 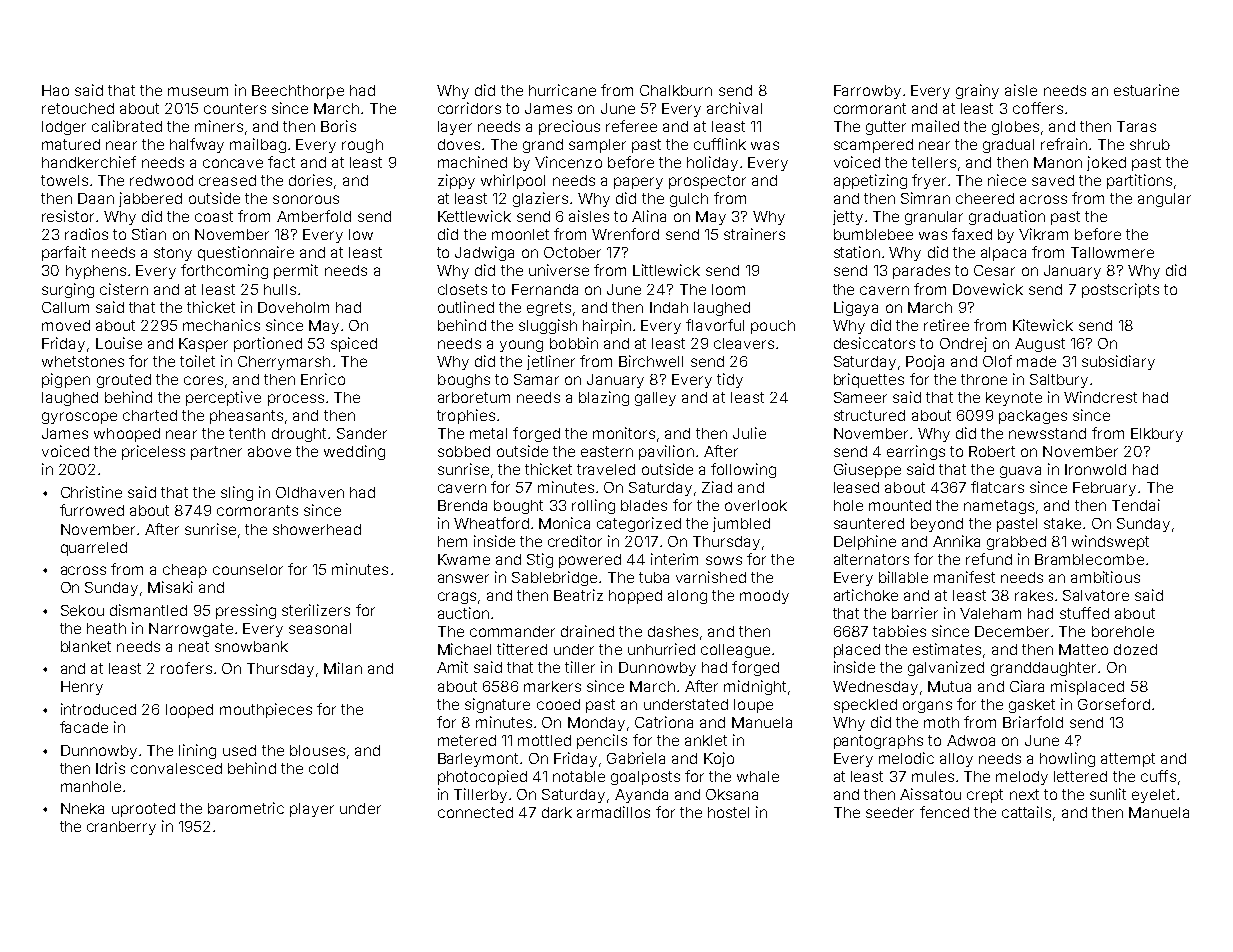 I want to click on colleague, so click(x=735, y=651).
